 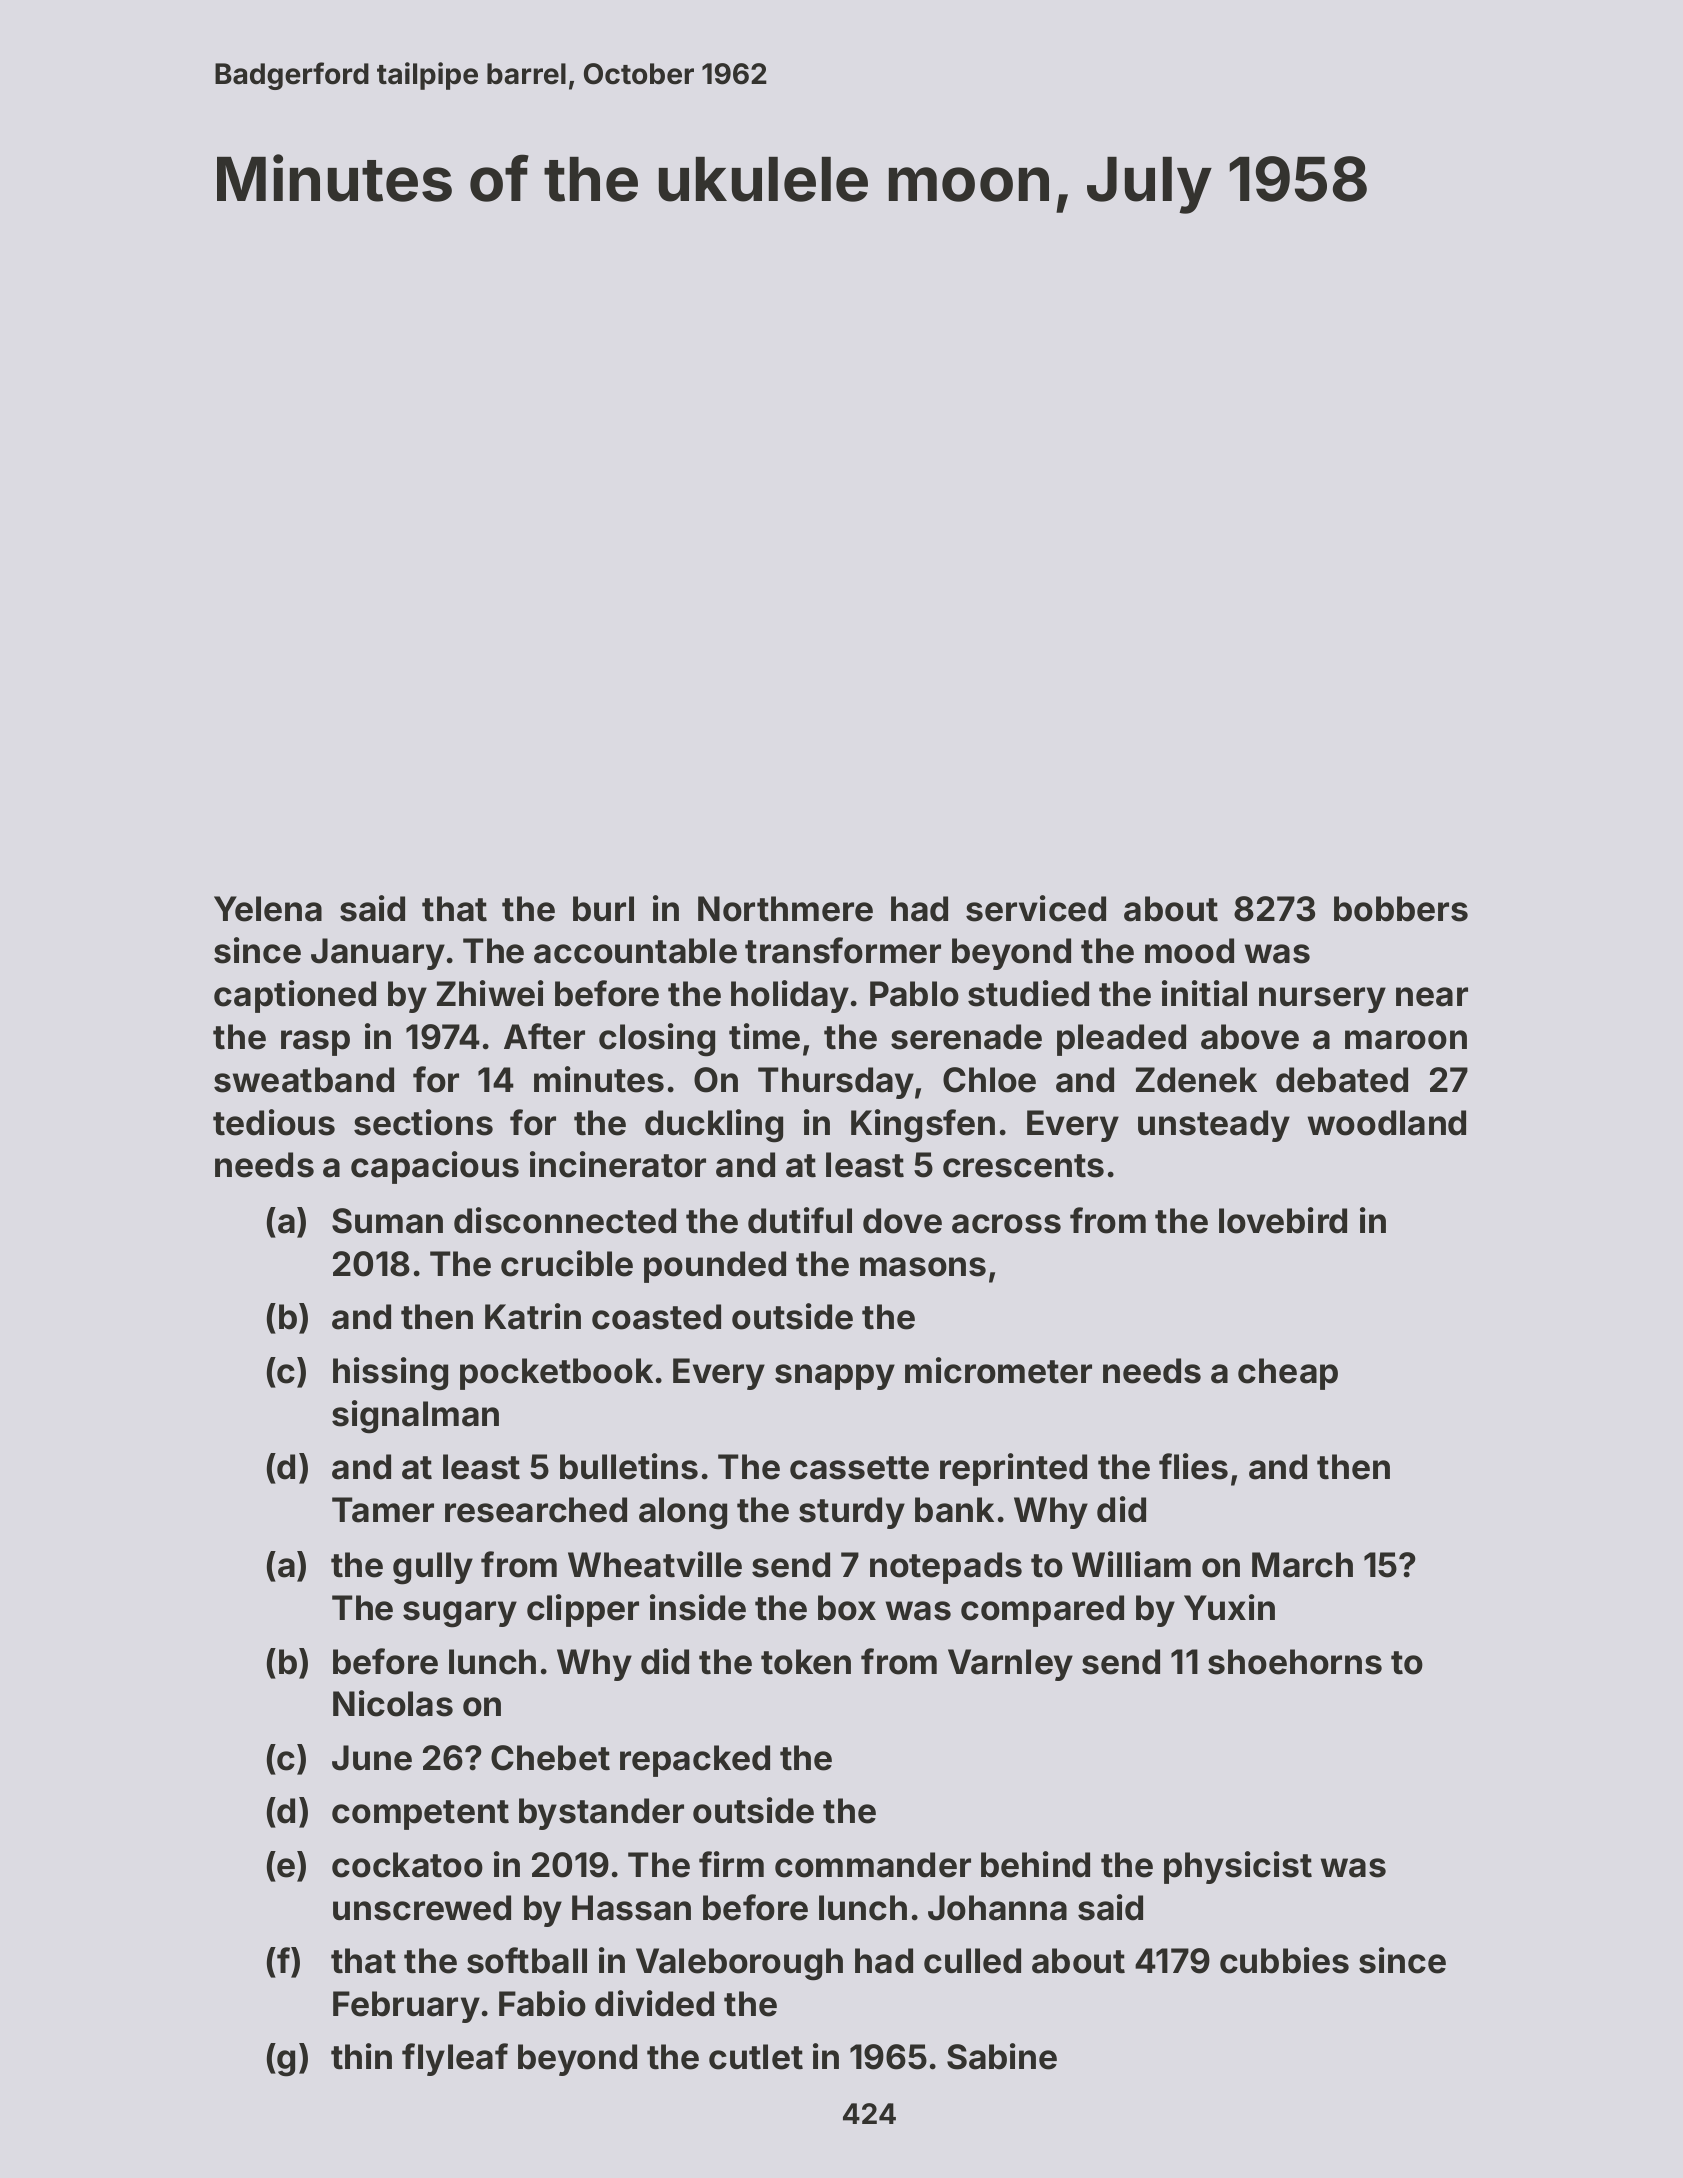 I want to click on maroon, so click(x=1406, y=1040).
